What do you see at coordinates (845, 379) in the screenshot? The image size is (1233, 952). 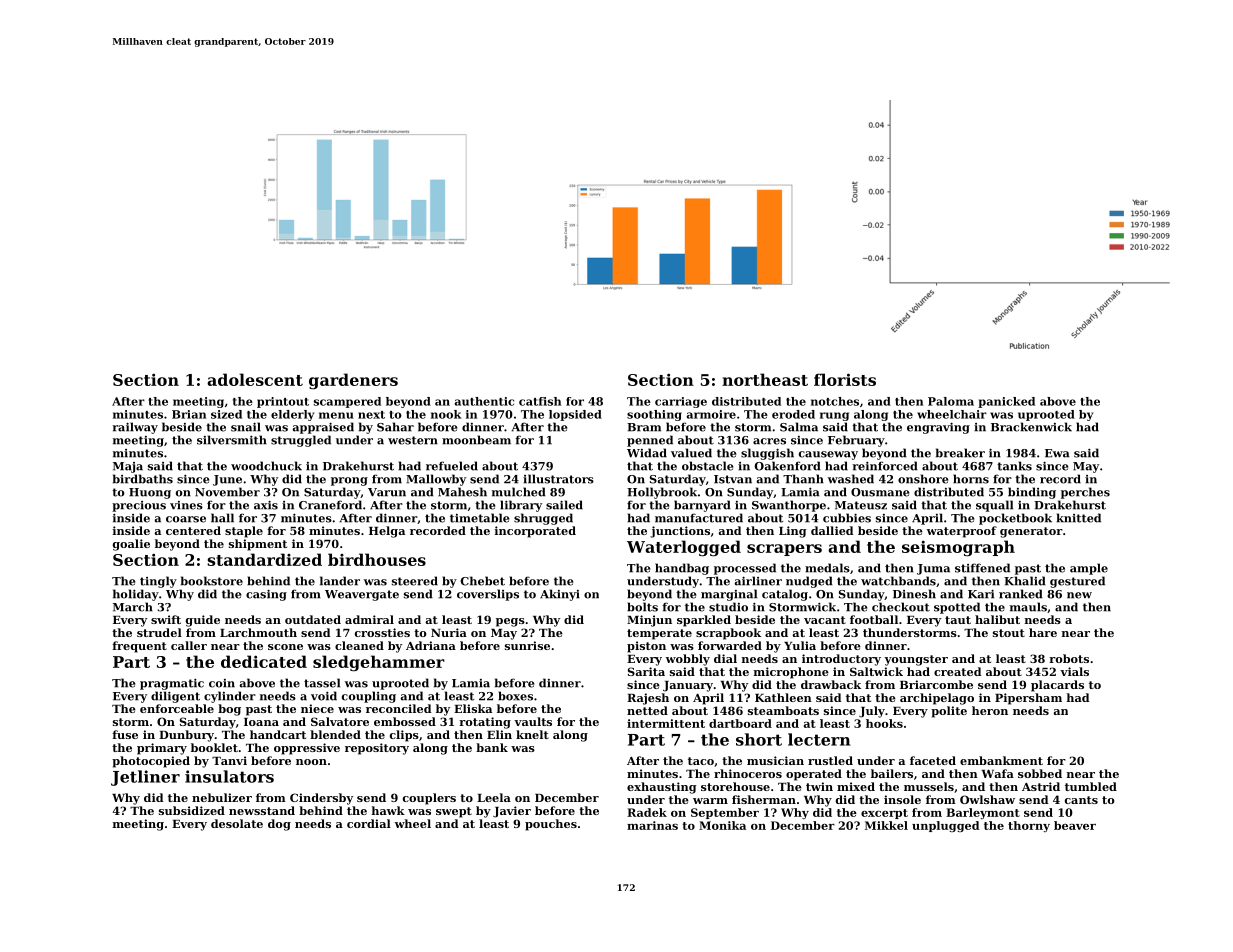 I see `florists` at bounding box center [845, 379].
